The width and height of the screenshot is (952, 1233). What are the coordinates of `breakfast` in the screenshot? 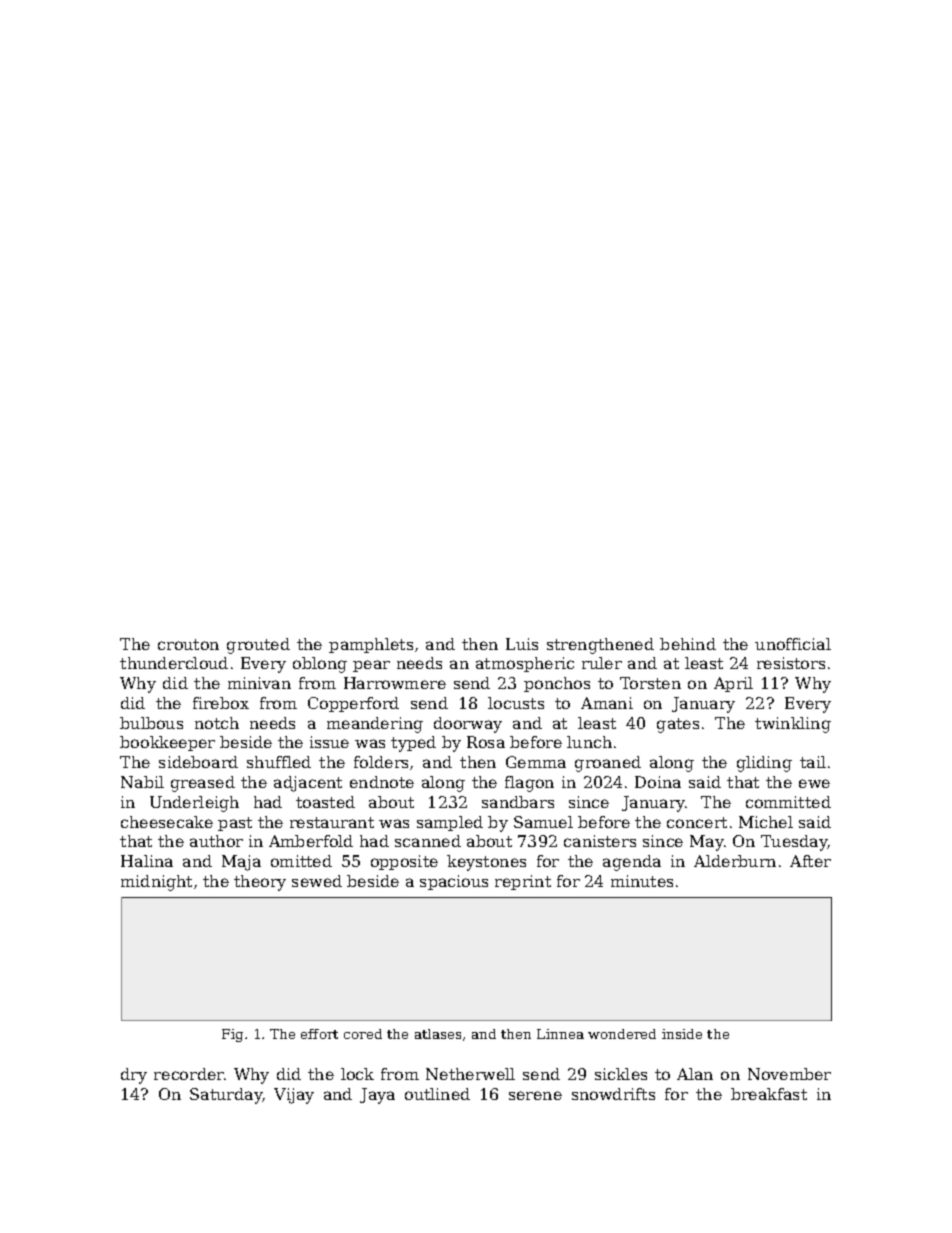 It's located at (769, 1094).
